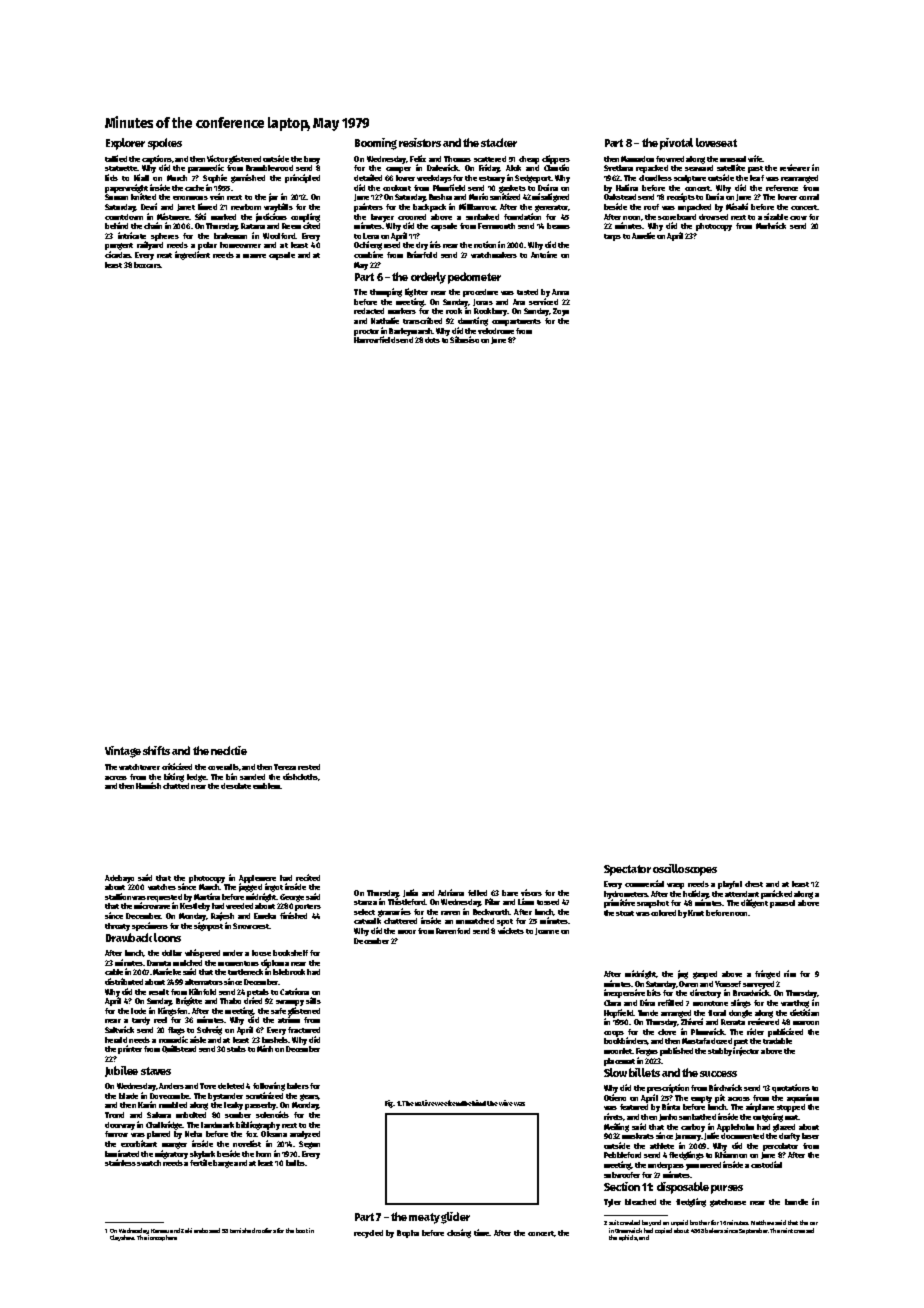  Describe the element at coordinates (309, 767) in the screenshot. I see `rested` at that location.
